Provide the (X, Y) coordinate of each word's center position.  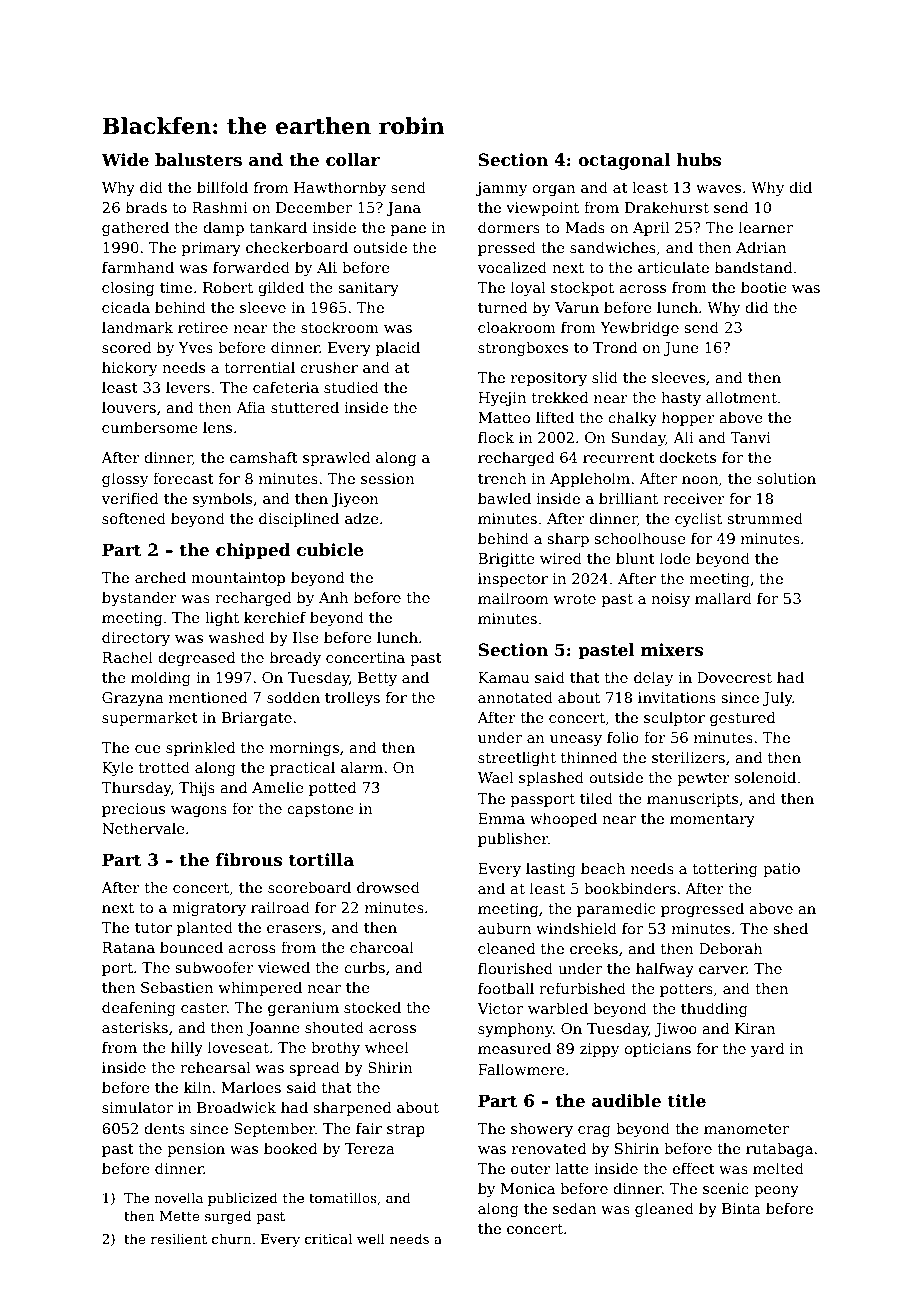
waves (718, 189)
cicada (126, 307)
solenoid (765, 777)
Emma (501, 818)
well (371, 1238)
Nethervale (143, 828)
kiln (197, 1087)
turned (503, 307)
